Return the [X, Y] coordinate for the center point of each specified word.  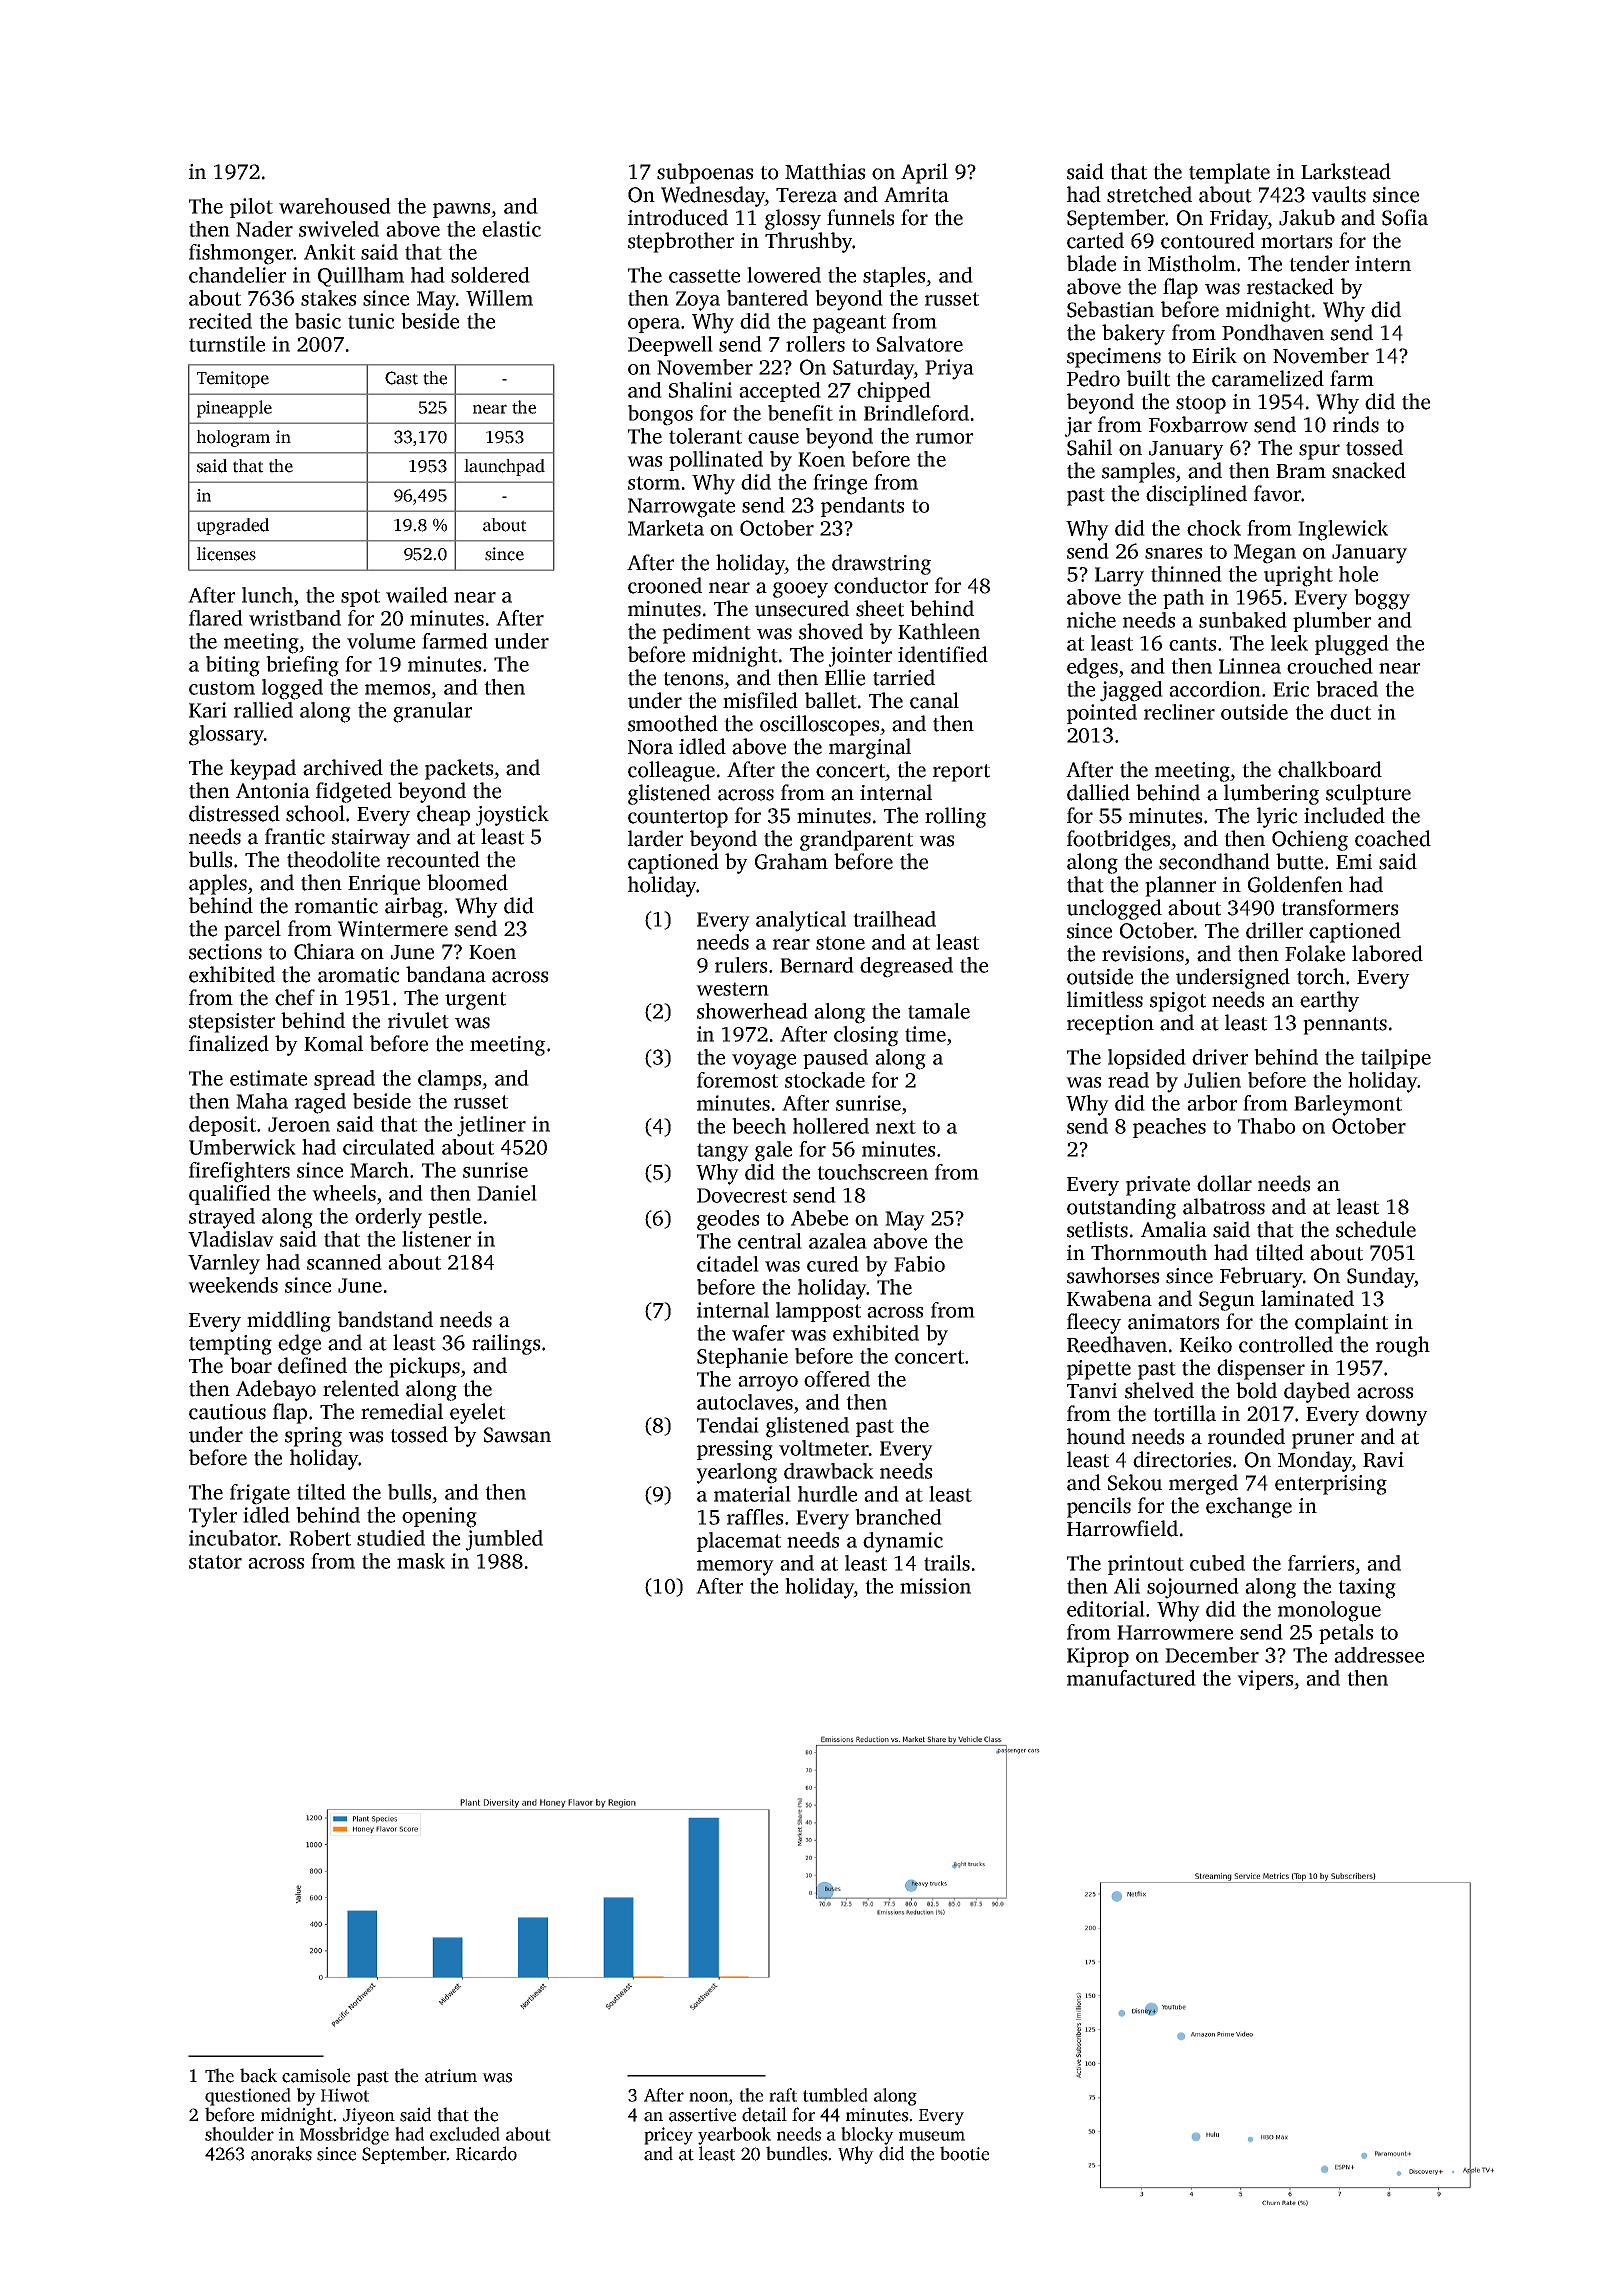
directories [1182, 1459]
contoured [1208, 240]
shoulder [239, 2134]
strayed [222, 1218]
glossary [226, 735]
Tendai [728, 1425]
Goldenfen [1295, 884]
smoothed [673, 723]
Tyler [213, 1517]
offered [837, 1379]
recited [220, 321]
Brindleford [916, 413]
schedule [1376, 1229]
